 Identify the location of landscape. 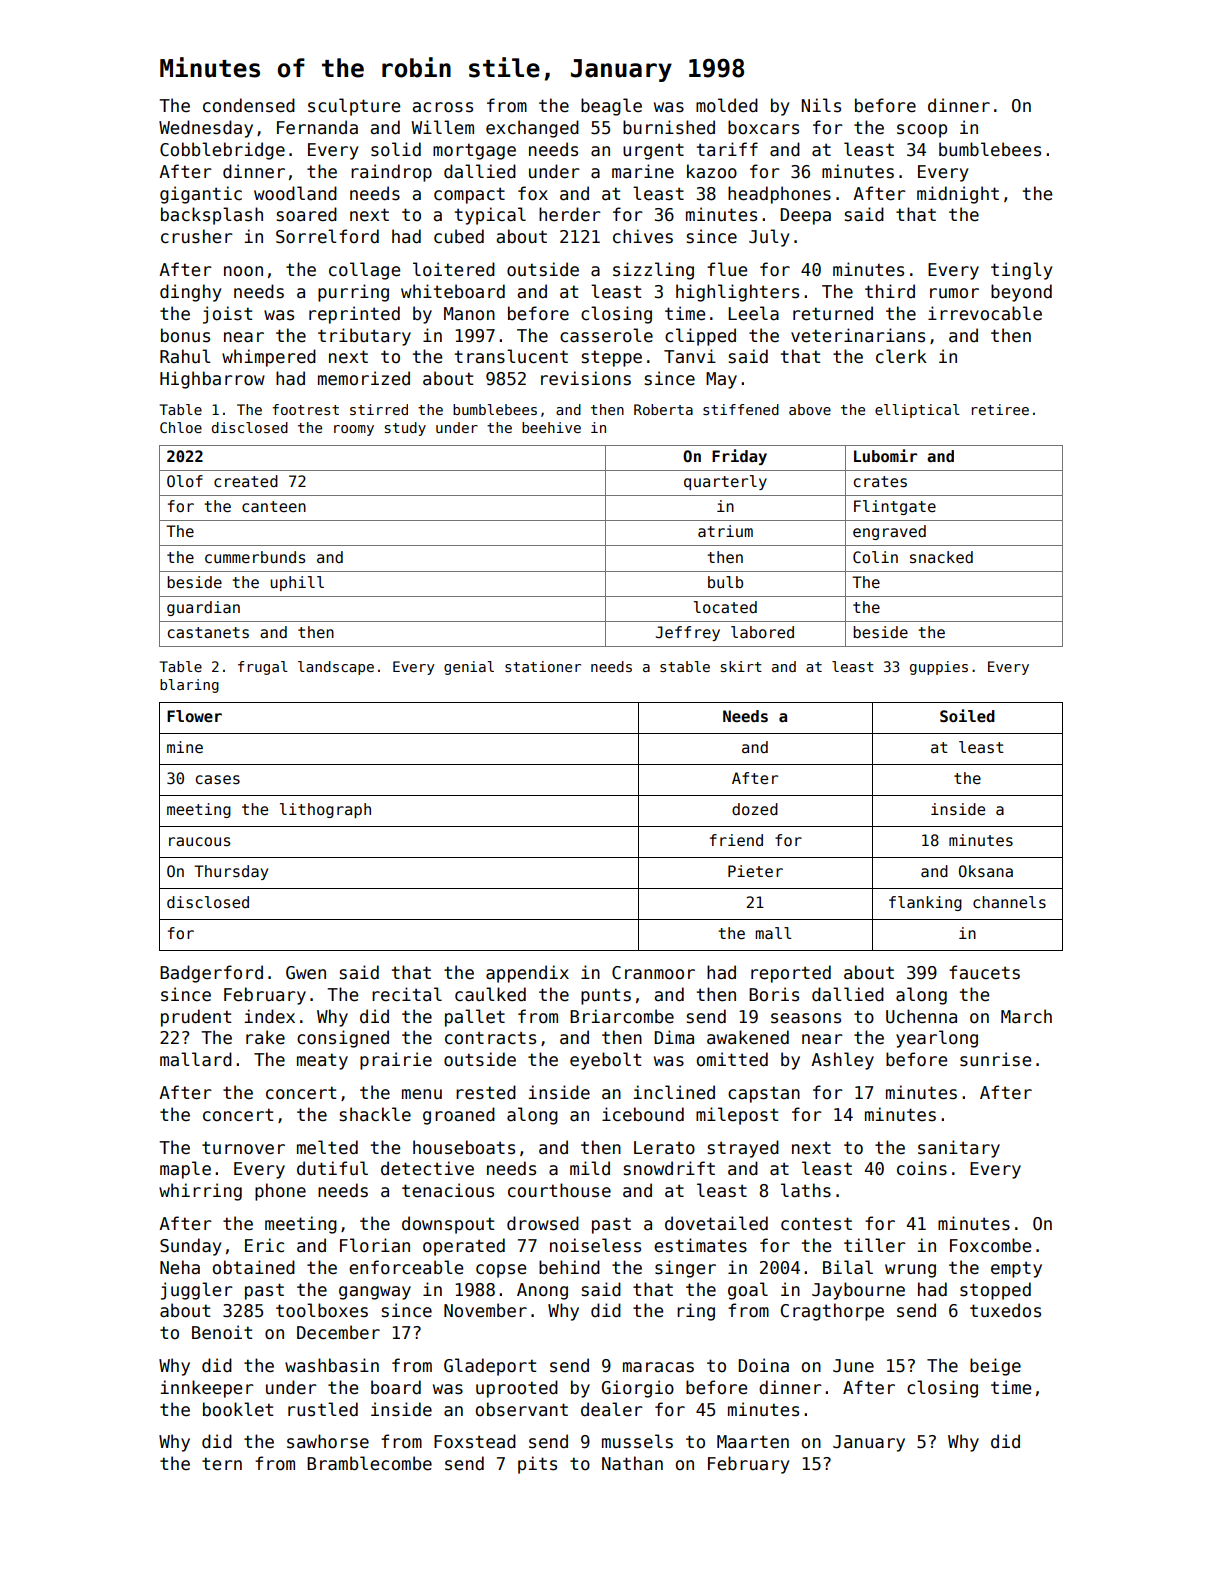
(336, 668).
